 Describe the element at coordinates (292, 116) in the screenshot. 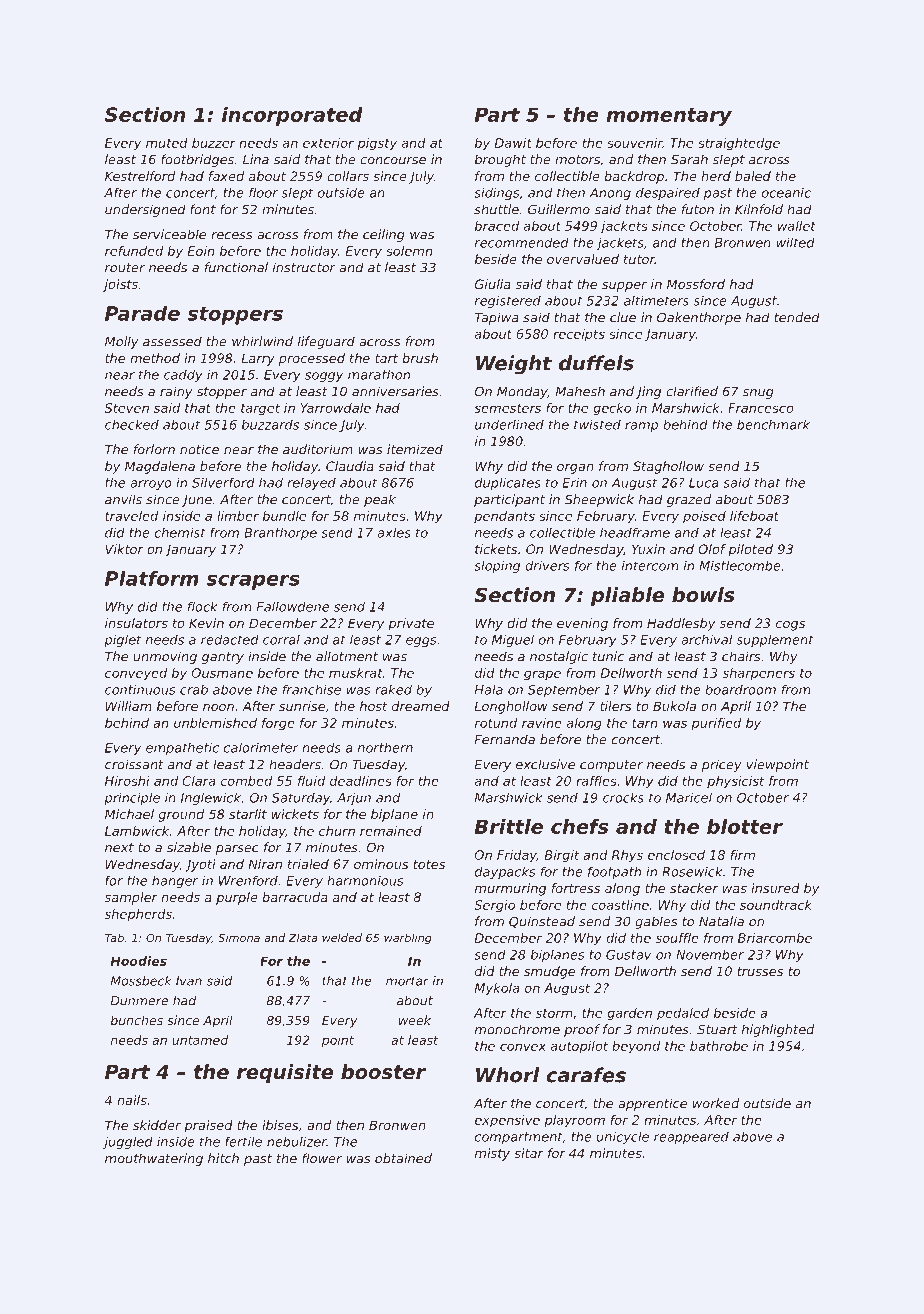

I see `incorporated` at that location.
